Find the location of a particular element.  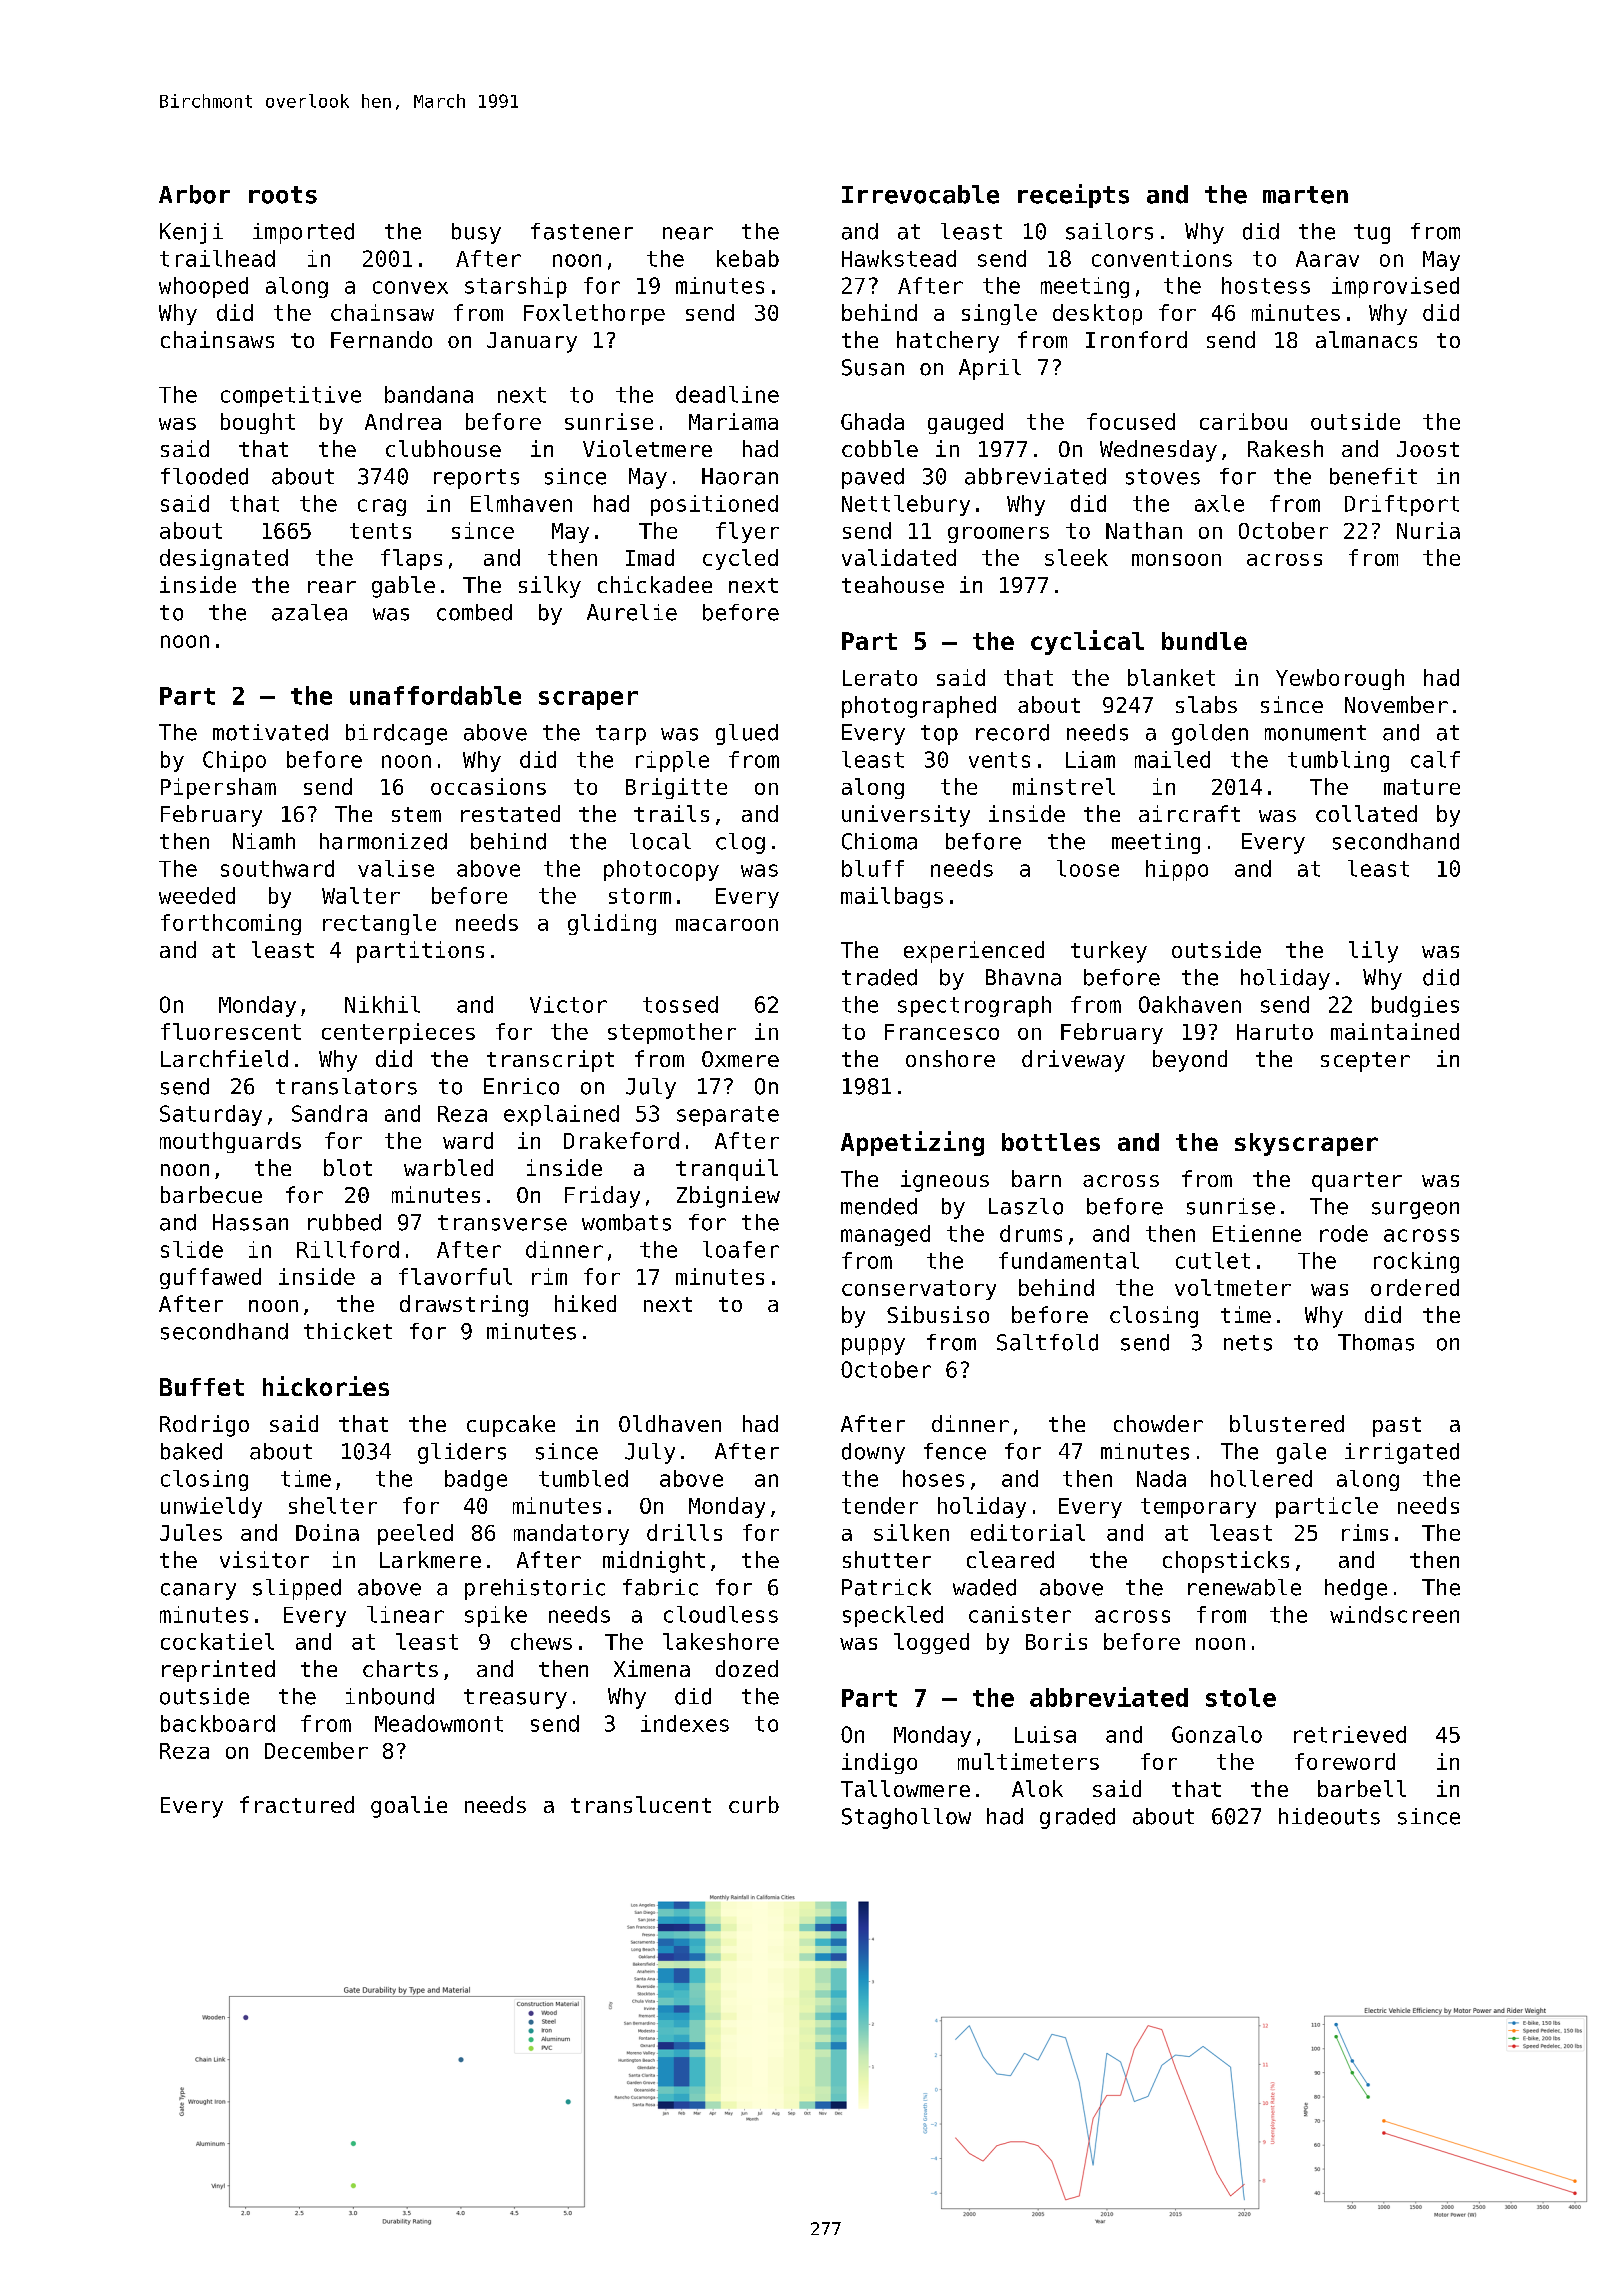

backboard is located at coordinates (218, 1723).
